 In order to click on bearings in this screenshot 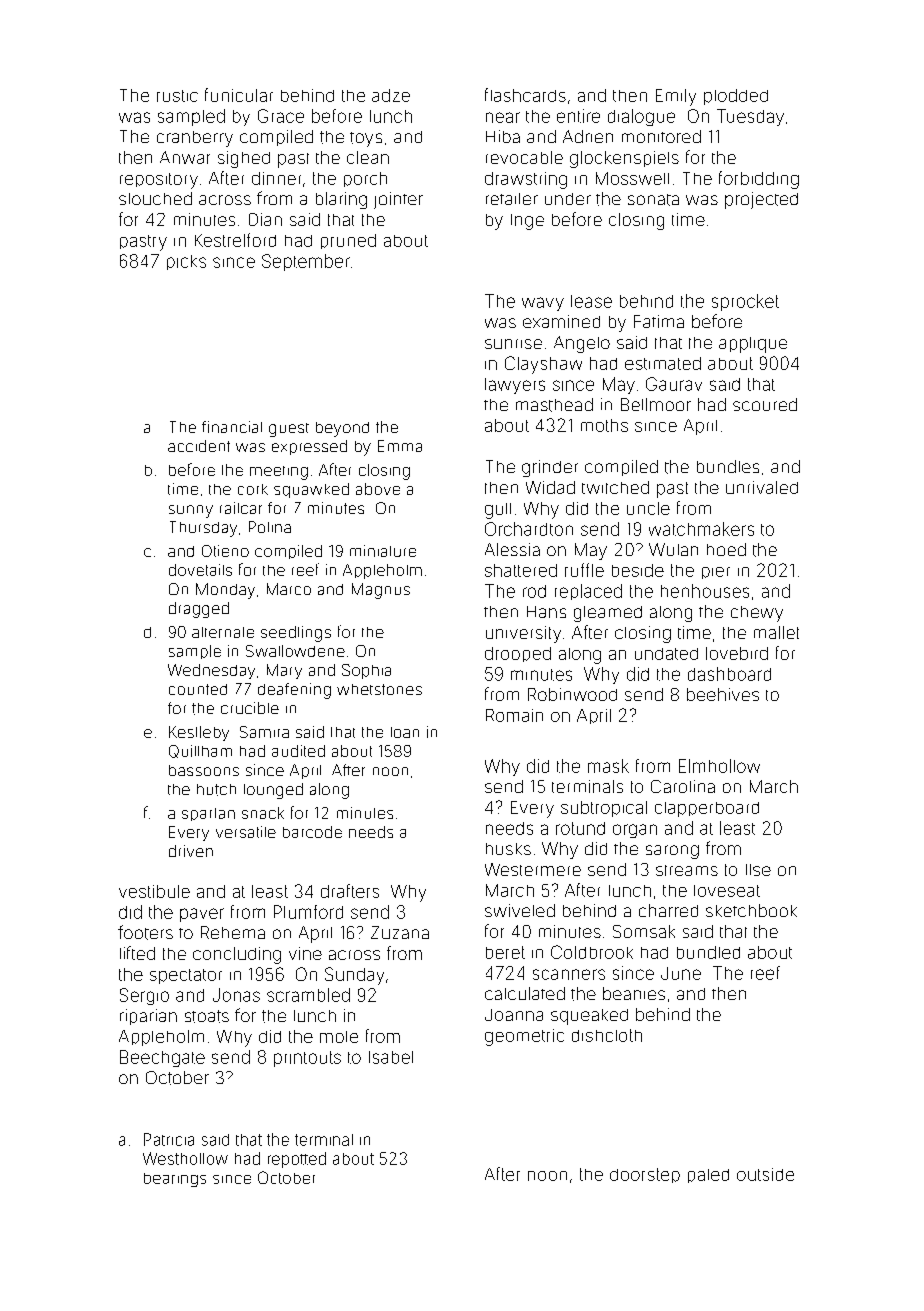, I will do `click(175, 1180)`.
